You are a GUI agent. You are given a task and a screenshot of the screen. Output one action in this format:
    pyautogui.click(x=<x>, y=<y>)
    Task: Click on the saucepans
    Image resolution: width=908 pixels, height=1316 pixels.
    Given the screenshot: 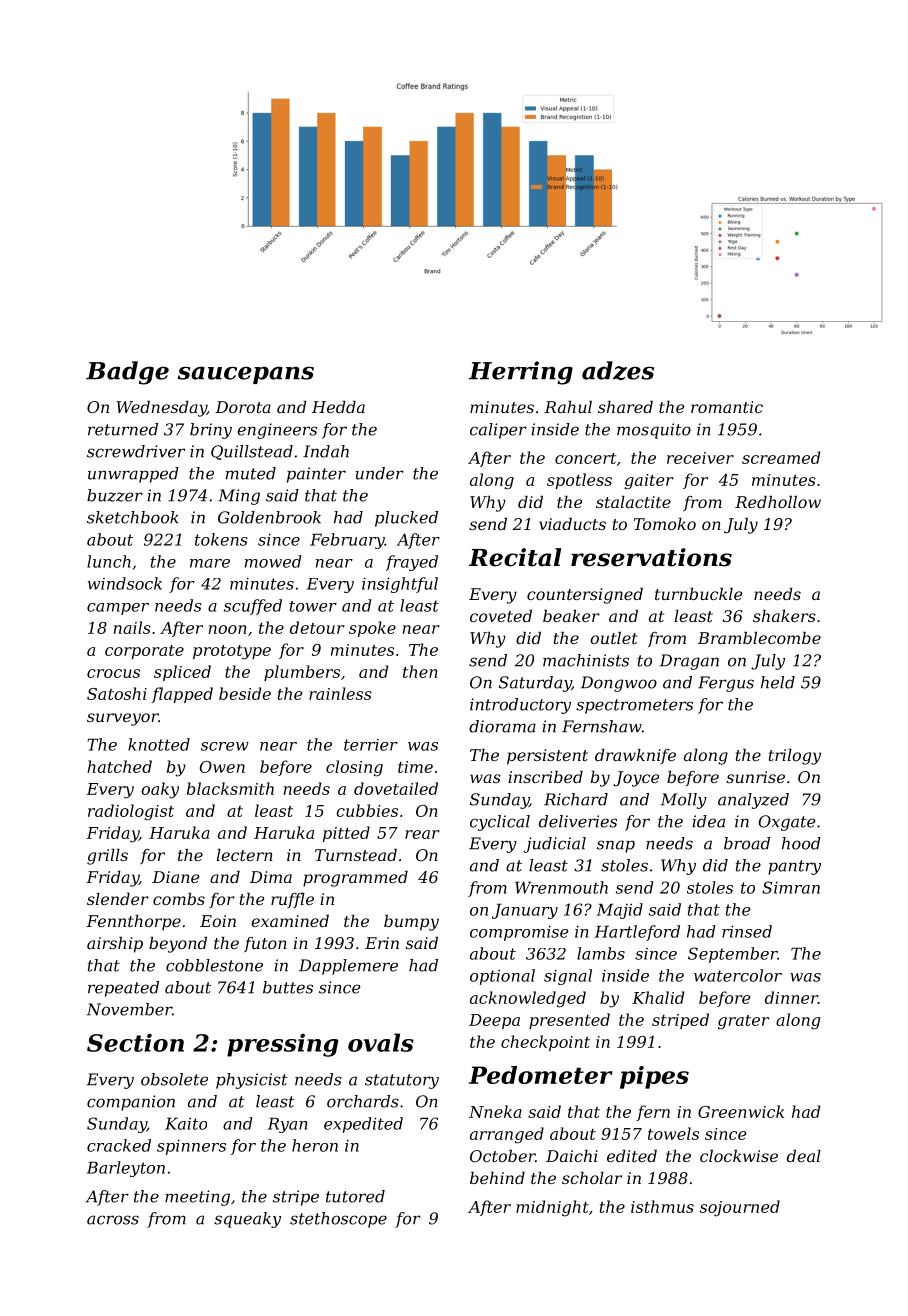 What is the action you would take?
    pyautogui.click(x=246, y=375)
